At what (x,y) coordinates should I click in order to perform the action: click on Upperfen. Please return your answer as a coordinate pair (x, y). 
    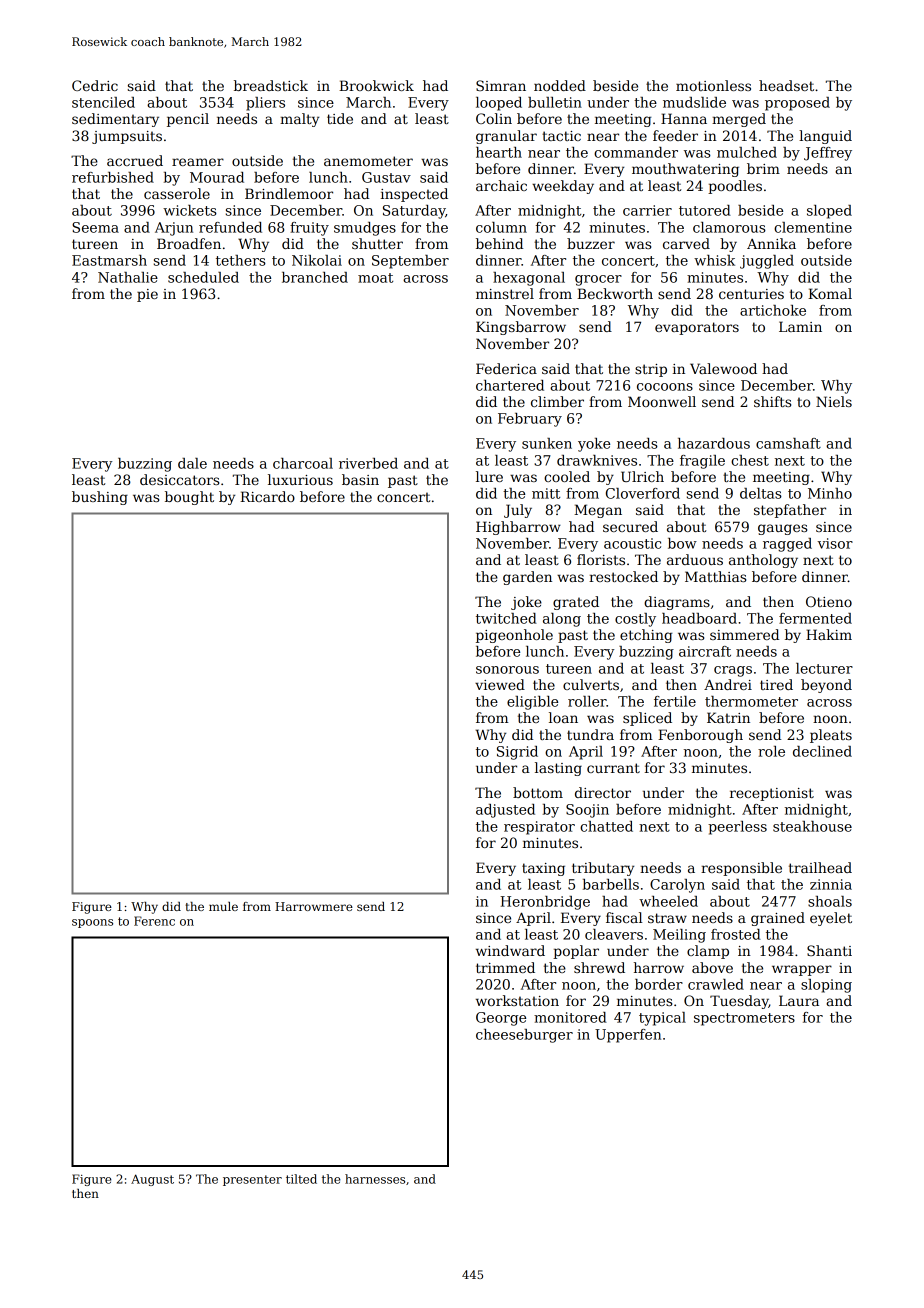
    Looking at the image, I should click on (628, 1036).
